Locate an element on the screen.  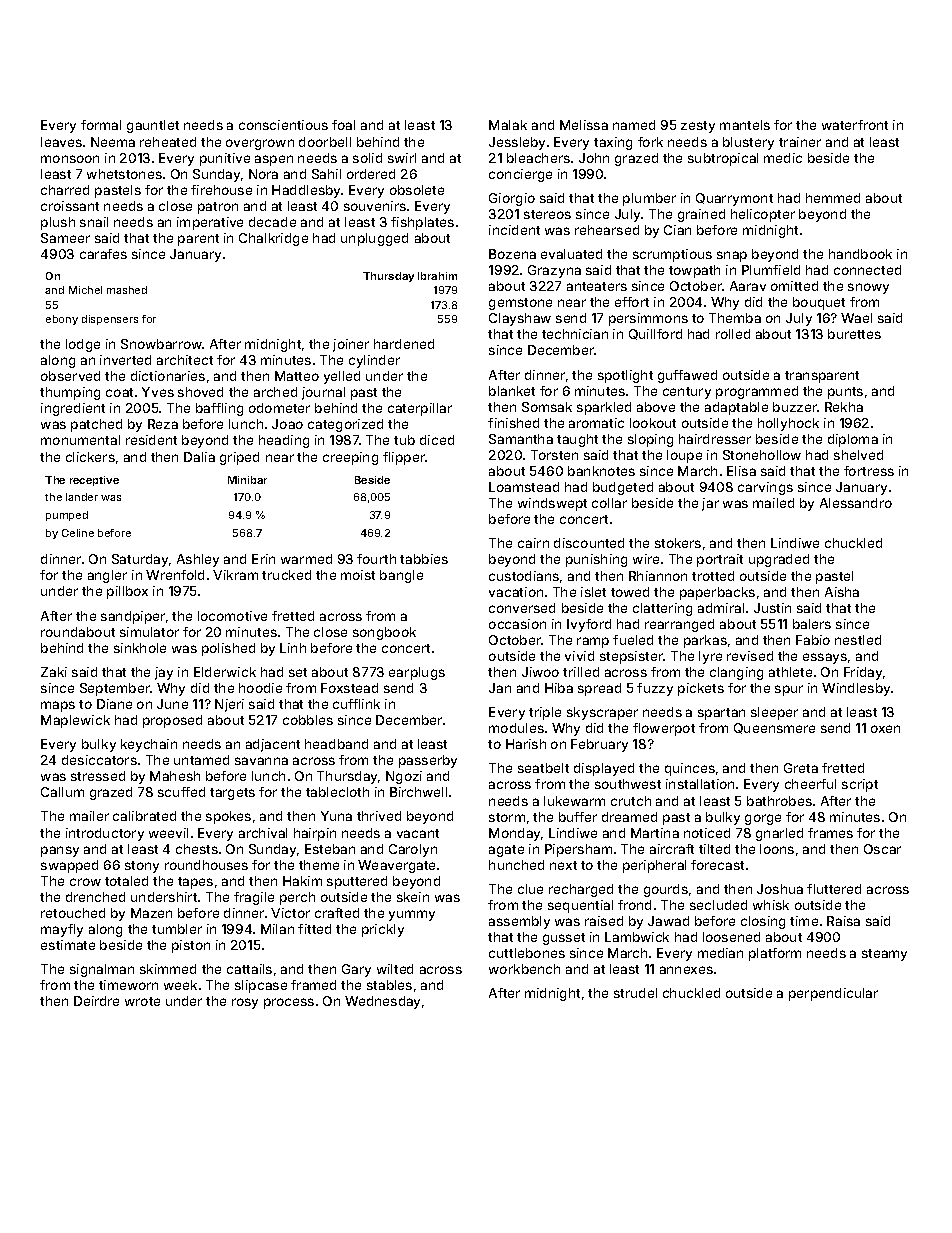
Diane is located at coordinates (114, 704).
